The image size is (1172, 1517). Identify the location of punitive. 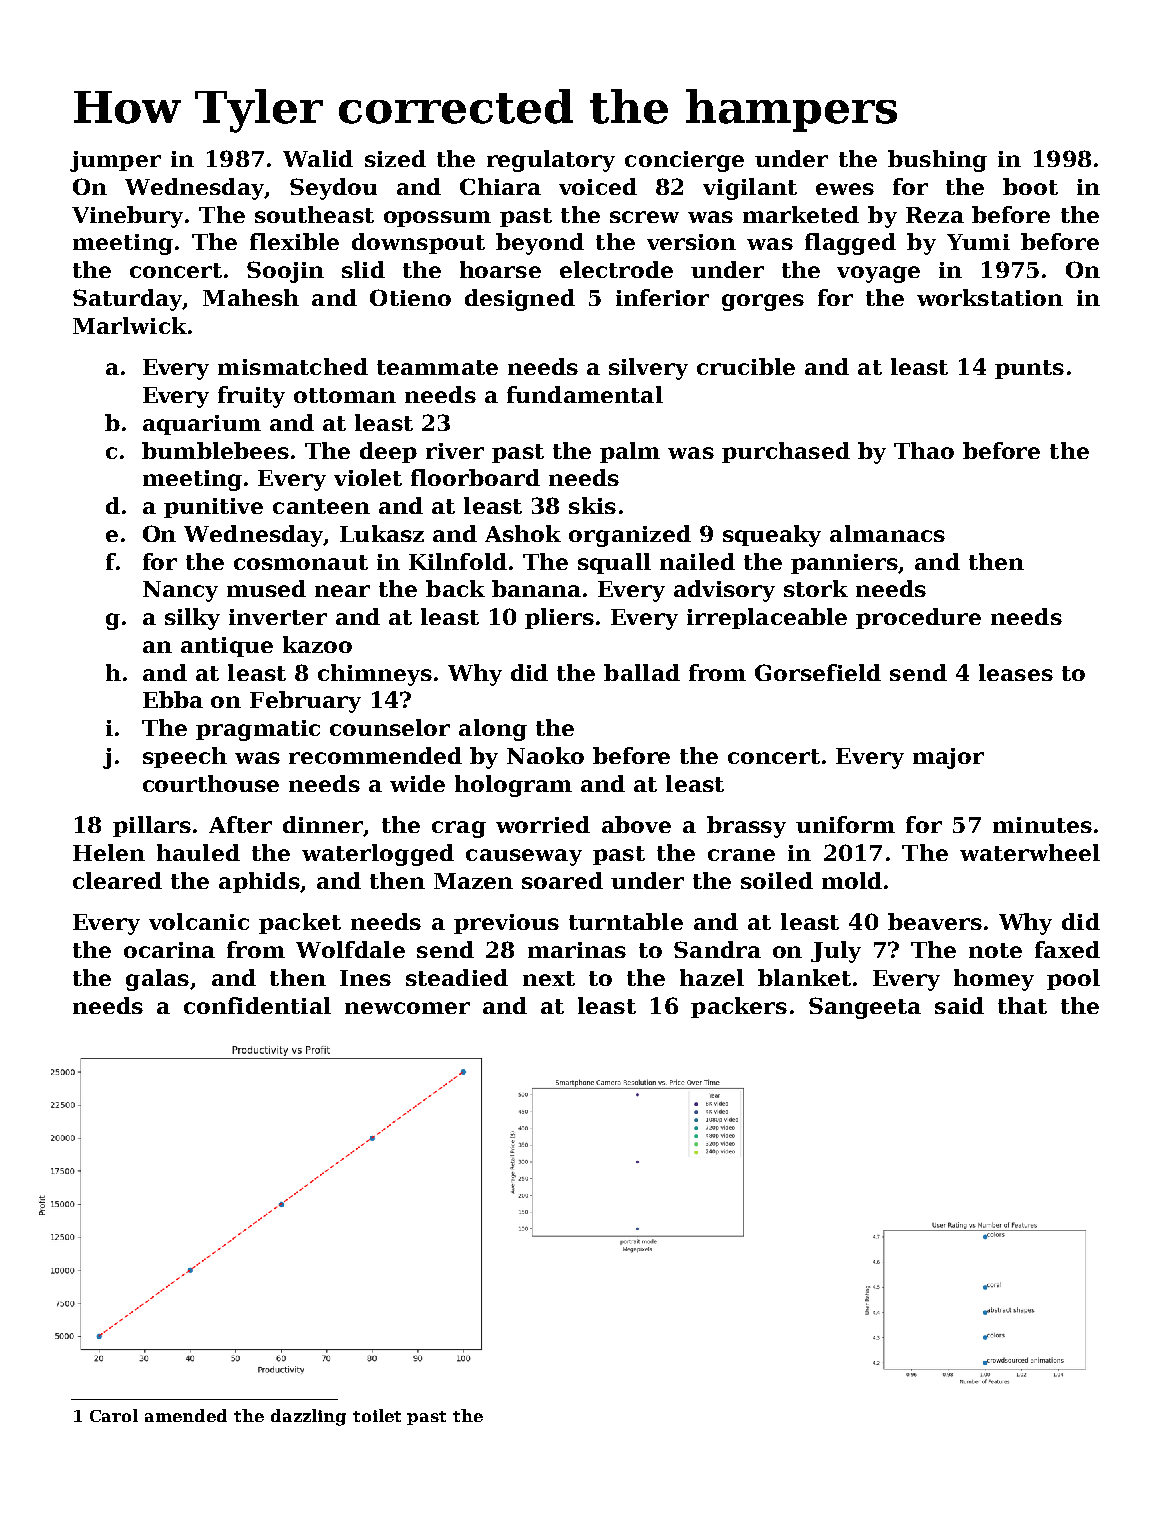
(213, 508).
